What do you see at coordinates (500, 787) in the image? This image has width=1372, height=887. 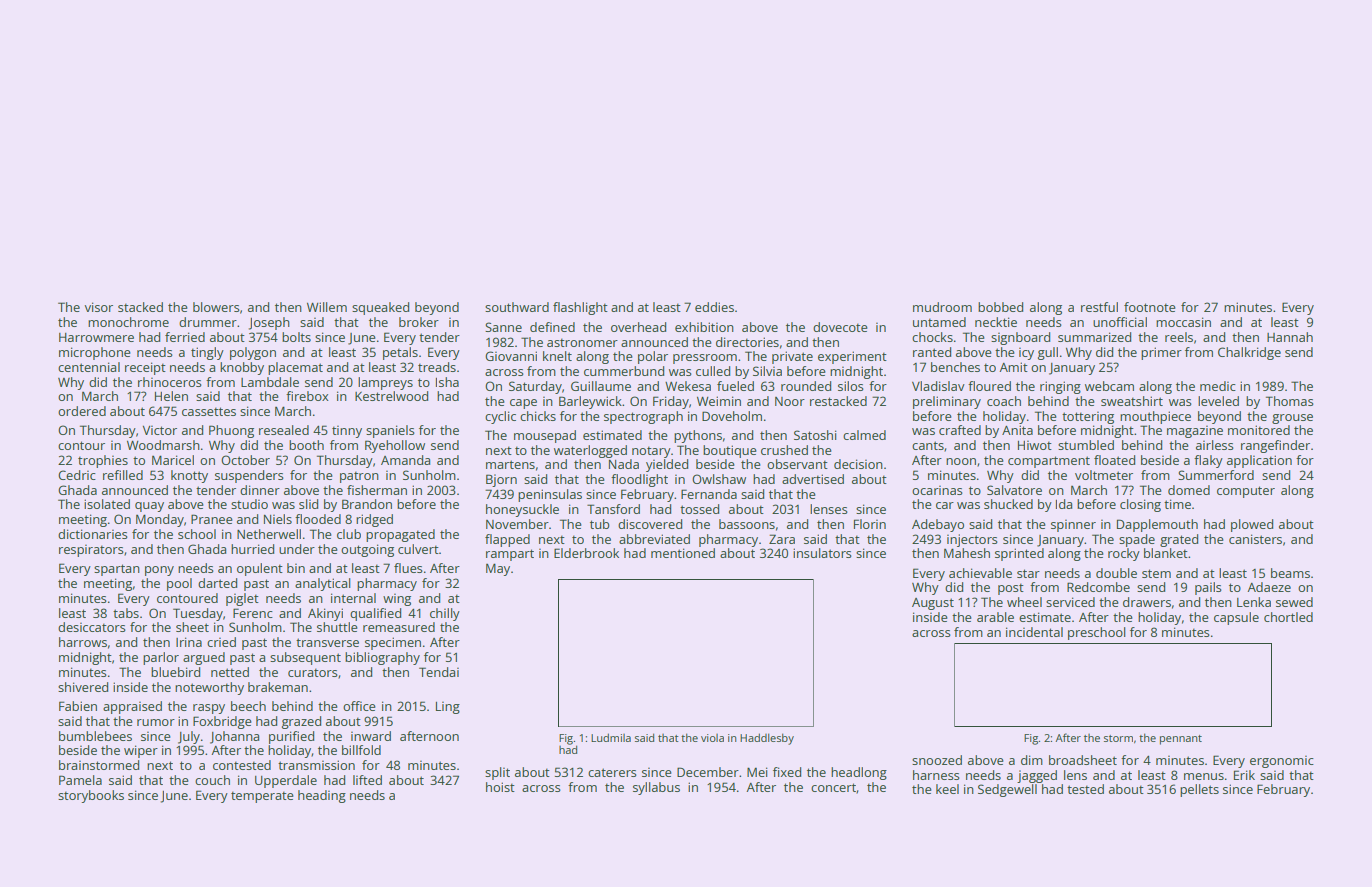 I see `hoist` at bounding box center [500, 787].
